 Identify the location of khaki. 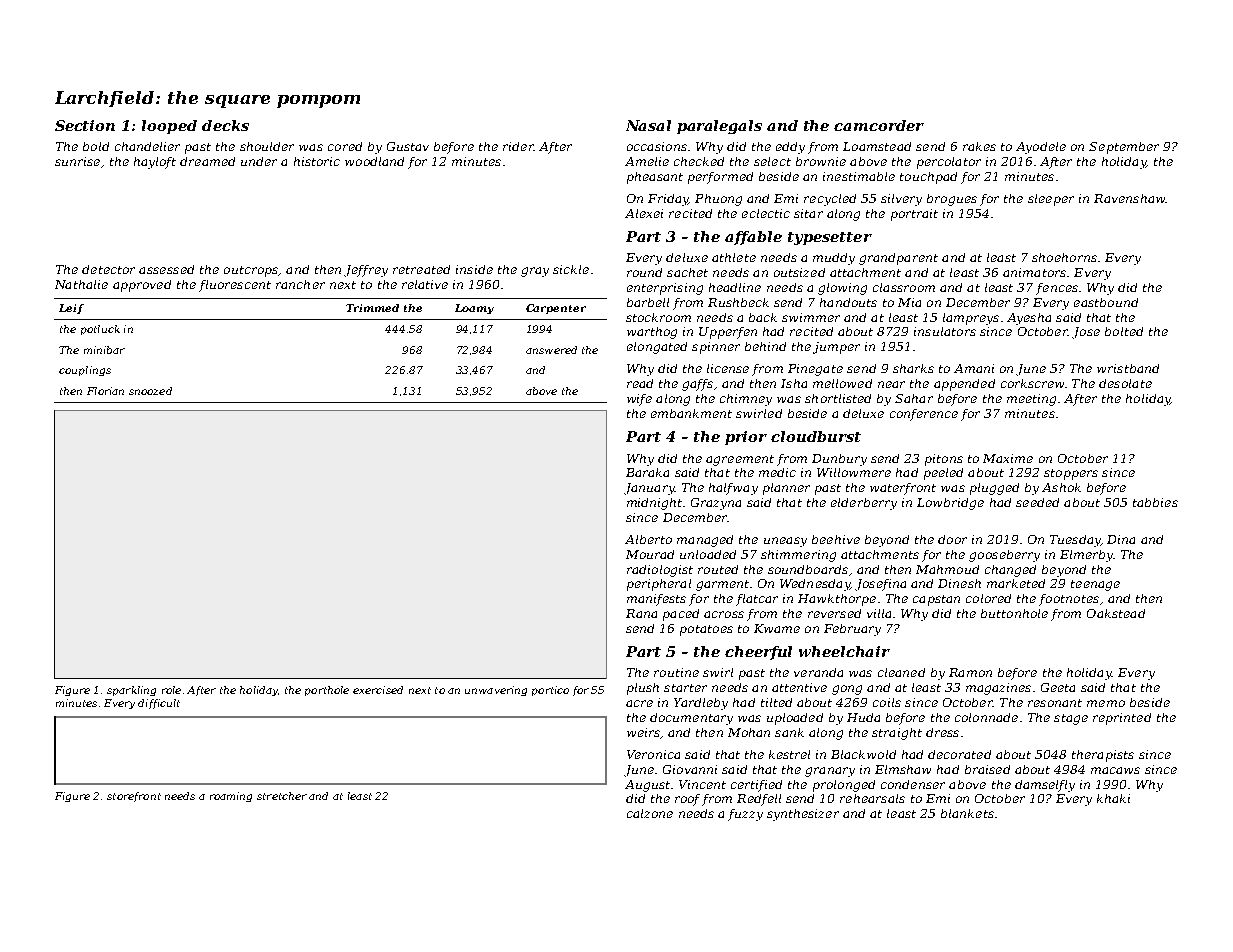
(1113, 798).
